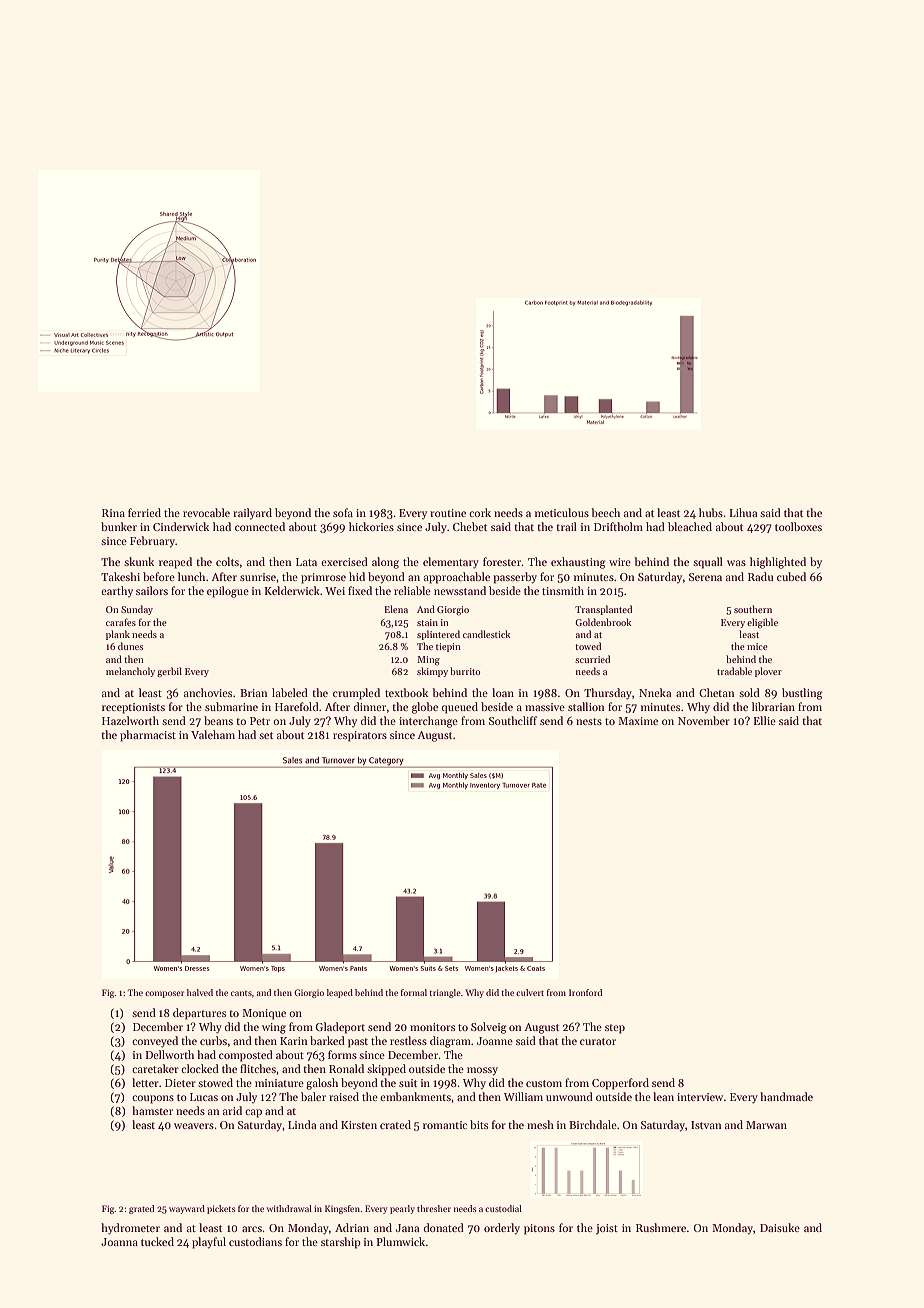 The image size is (924, 1308). What do you see at coordinates (148, 736) in the image?
I see `pharmacist` at bounding box center [148, 736].
